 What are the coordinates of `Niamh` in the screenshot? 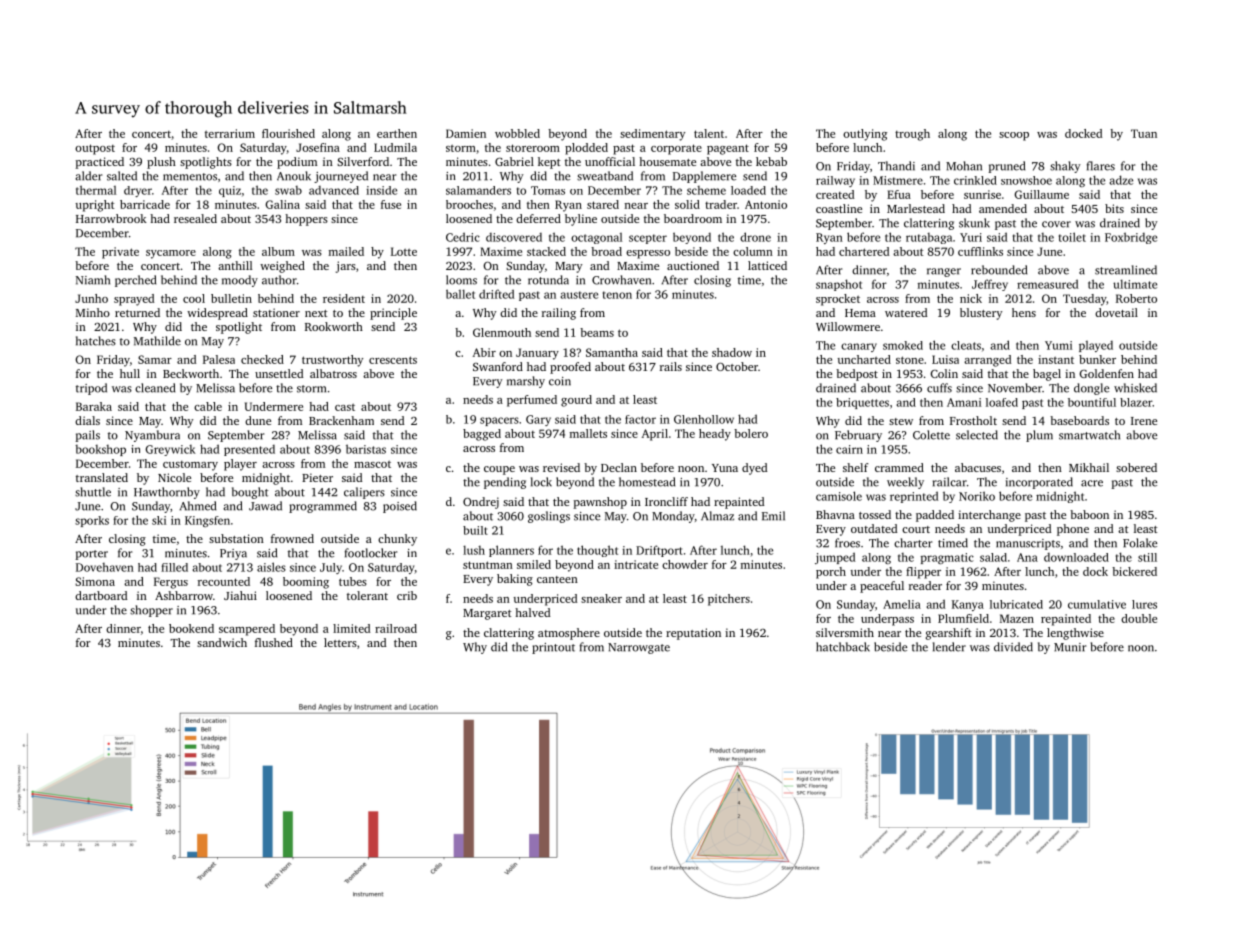 It's located at (93, 280).
